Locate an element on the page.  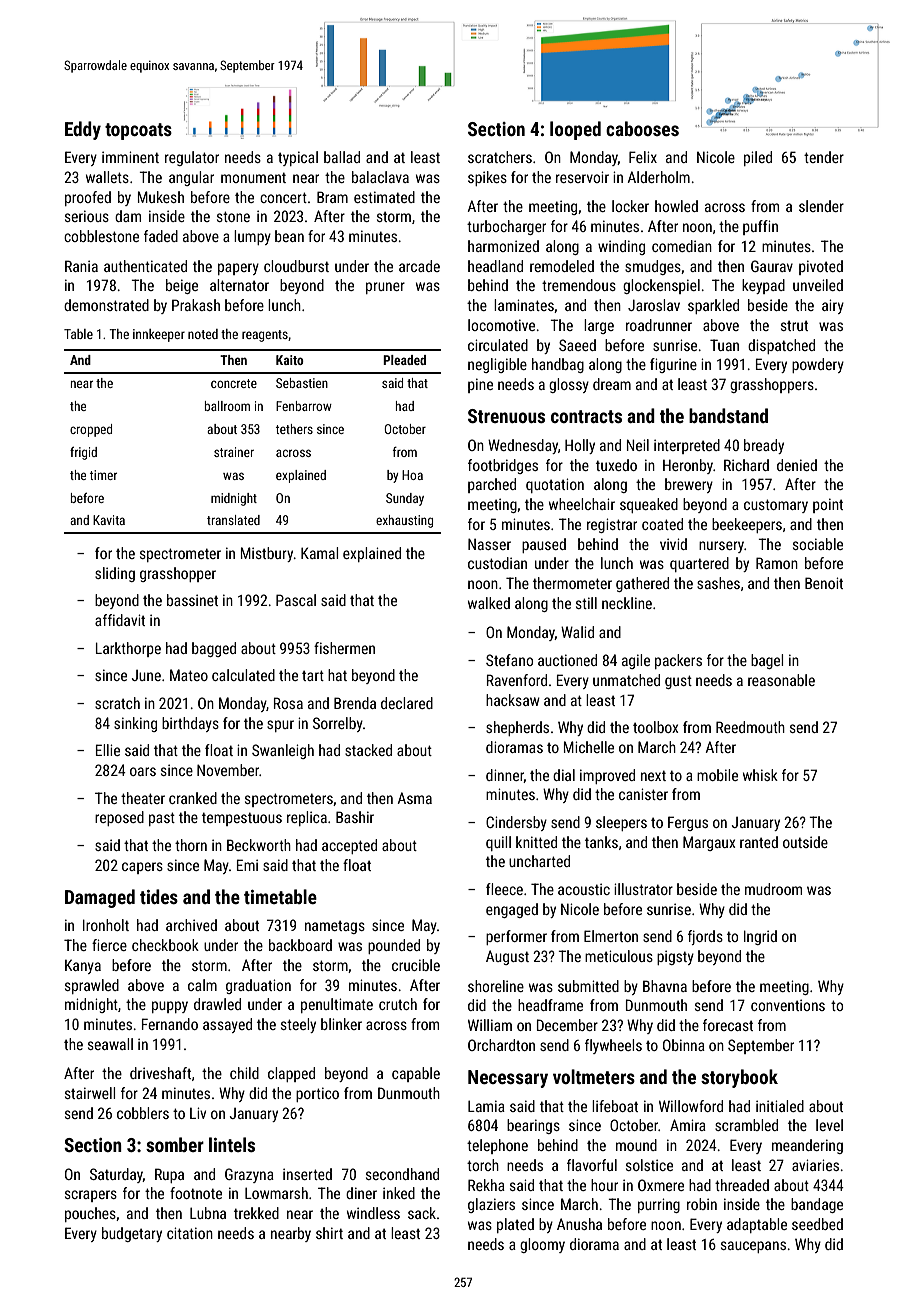
tender is located at coordinates (824, 157).
